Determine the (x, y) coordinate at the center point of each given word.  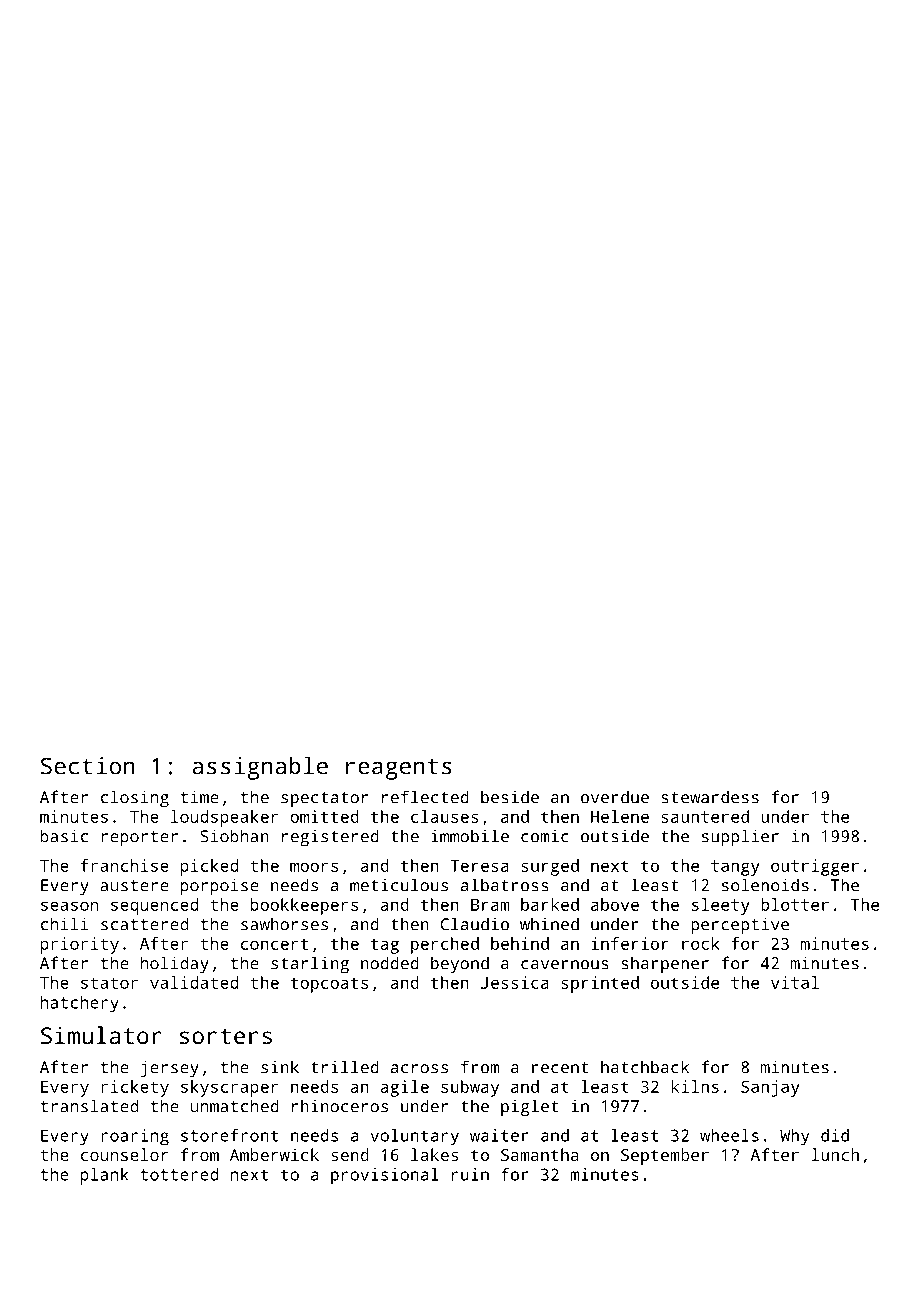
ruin (470, 1174)
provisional (384, 1176)
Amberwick (274, 1154)
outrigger (815, 867)
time (200, 797)
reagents (399, 769)
